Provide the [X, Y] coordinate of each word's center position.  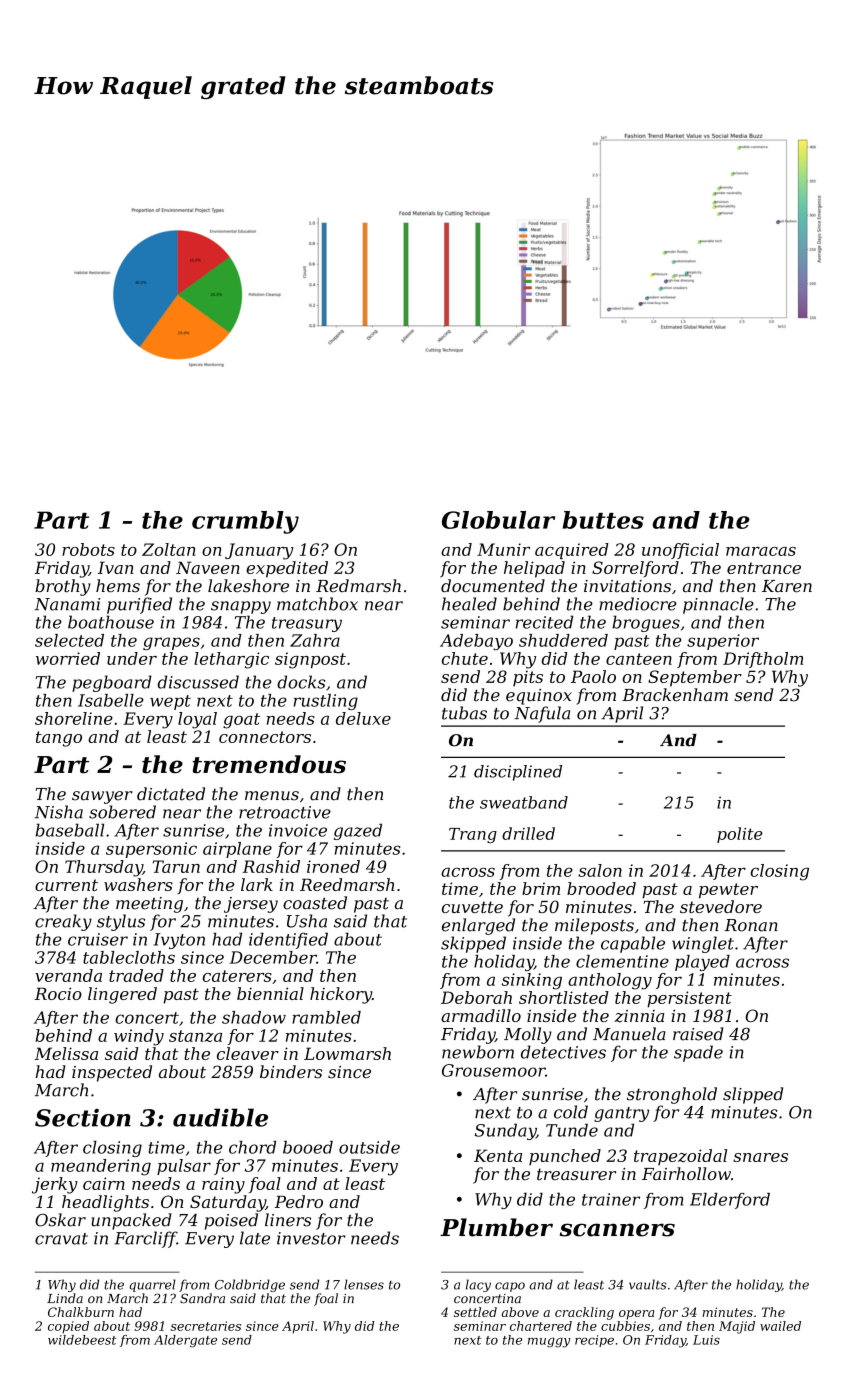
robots [88, 549]
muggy [549, 1343]
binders [291, 1072]
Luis [706, 1340]
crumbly [245, 522]
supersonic [151, 850]
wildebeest [82, 1340]
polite [740, 835]
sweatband [524, 802]
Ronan [751, 925]
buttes [603, 520]
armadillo [481, 1015]
